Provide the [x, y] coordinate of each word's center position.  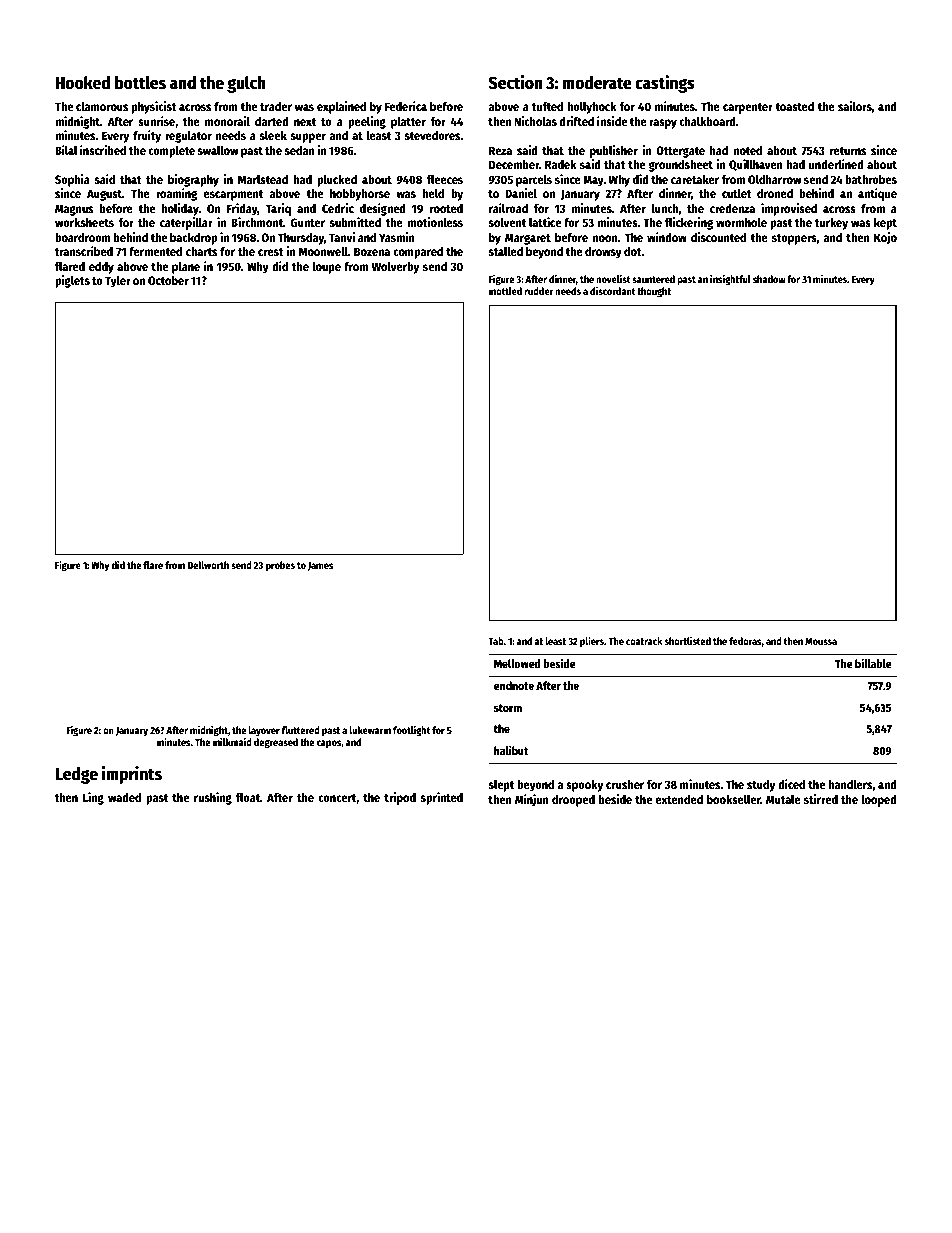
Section [516, 82]
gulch [246, 84]
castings [665, 84]
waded [124, 797]
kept [885, 224]
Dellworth [208, 565]
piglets [72, 281]
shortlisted [688, 641]
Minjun [532, 800]
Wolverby [395, 268]
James [320, 566]
